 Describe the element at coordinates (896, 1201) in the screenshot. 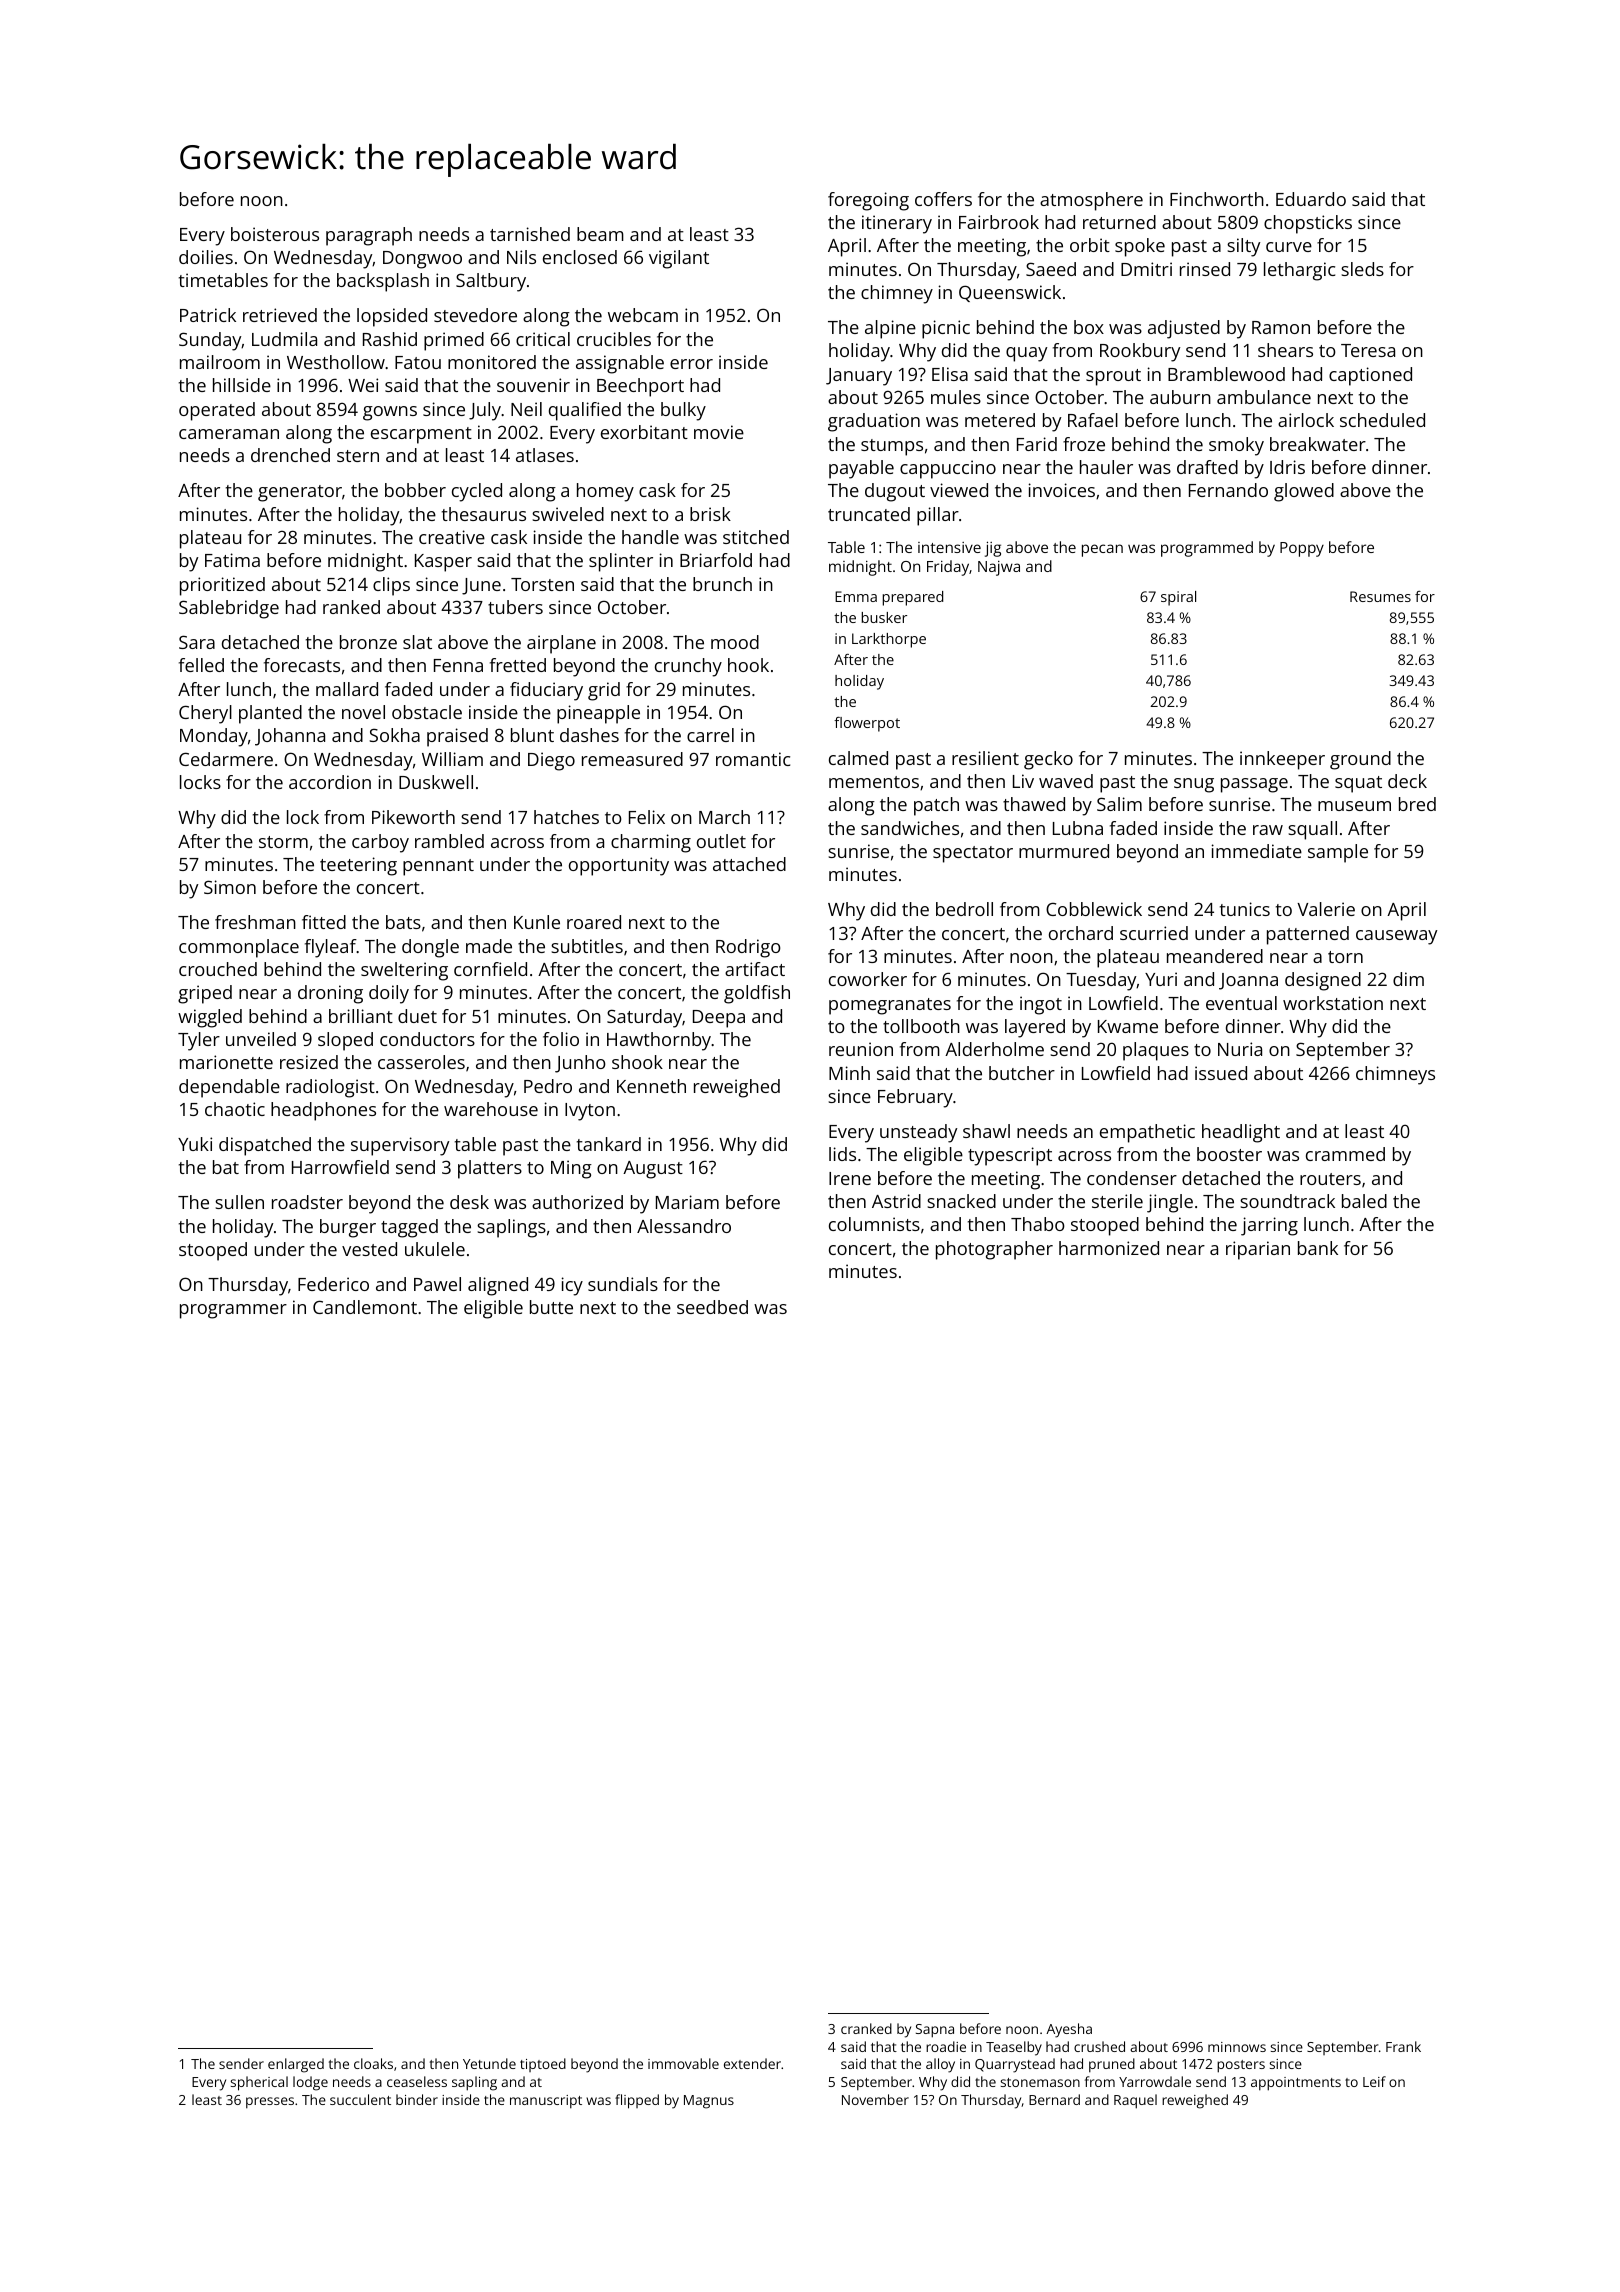

I see `Astrid` at that location.
